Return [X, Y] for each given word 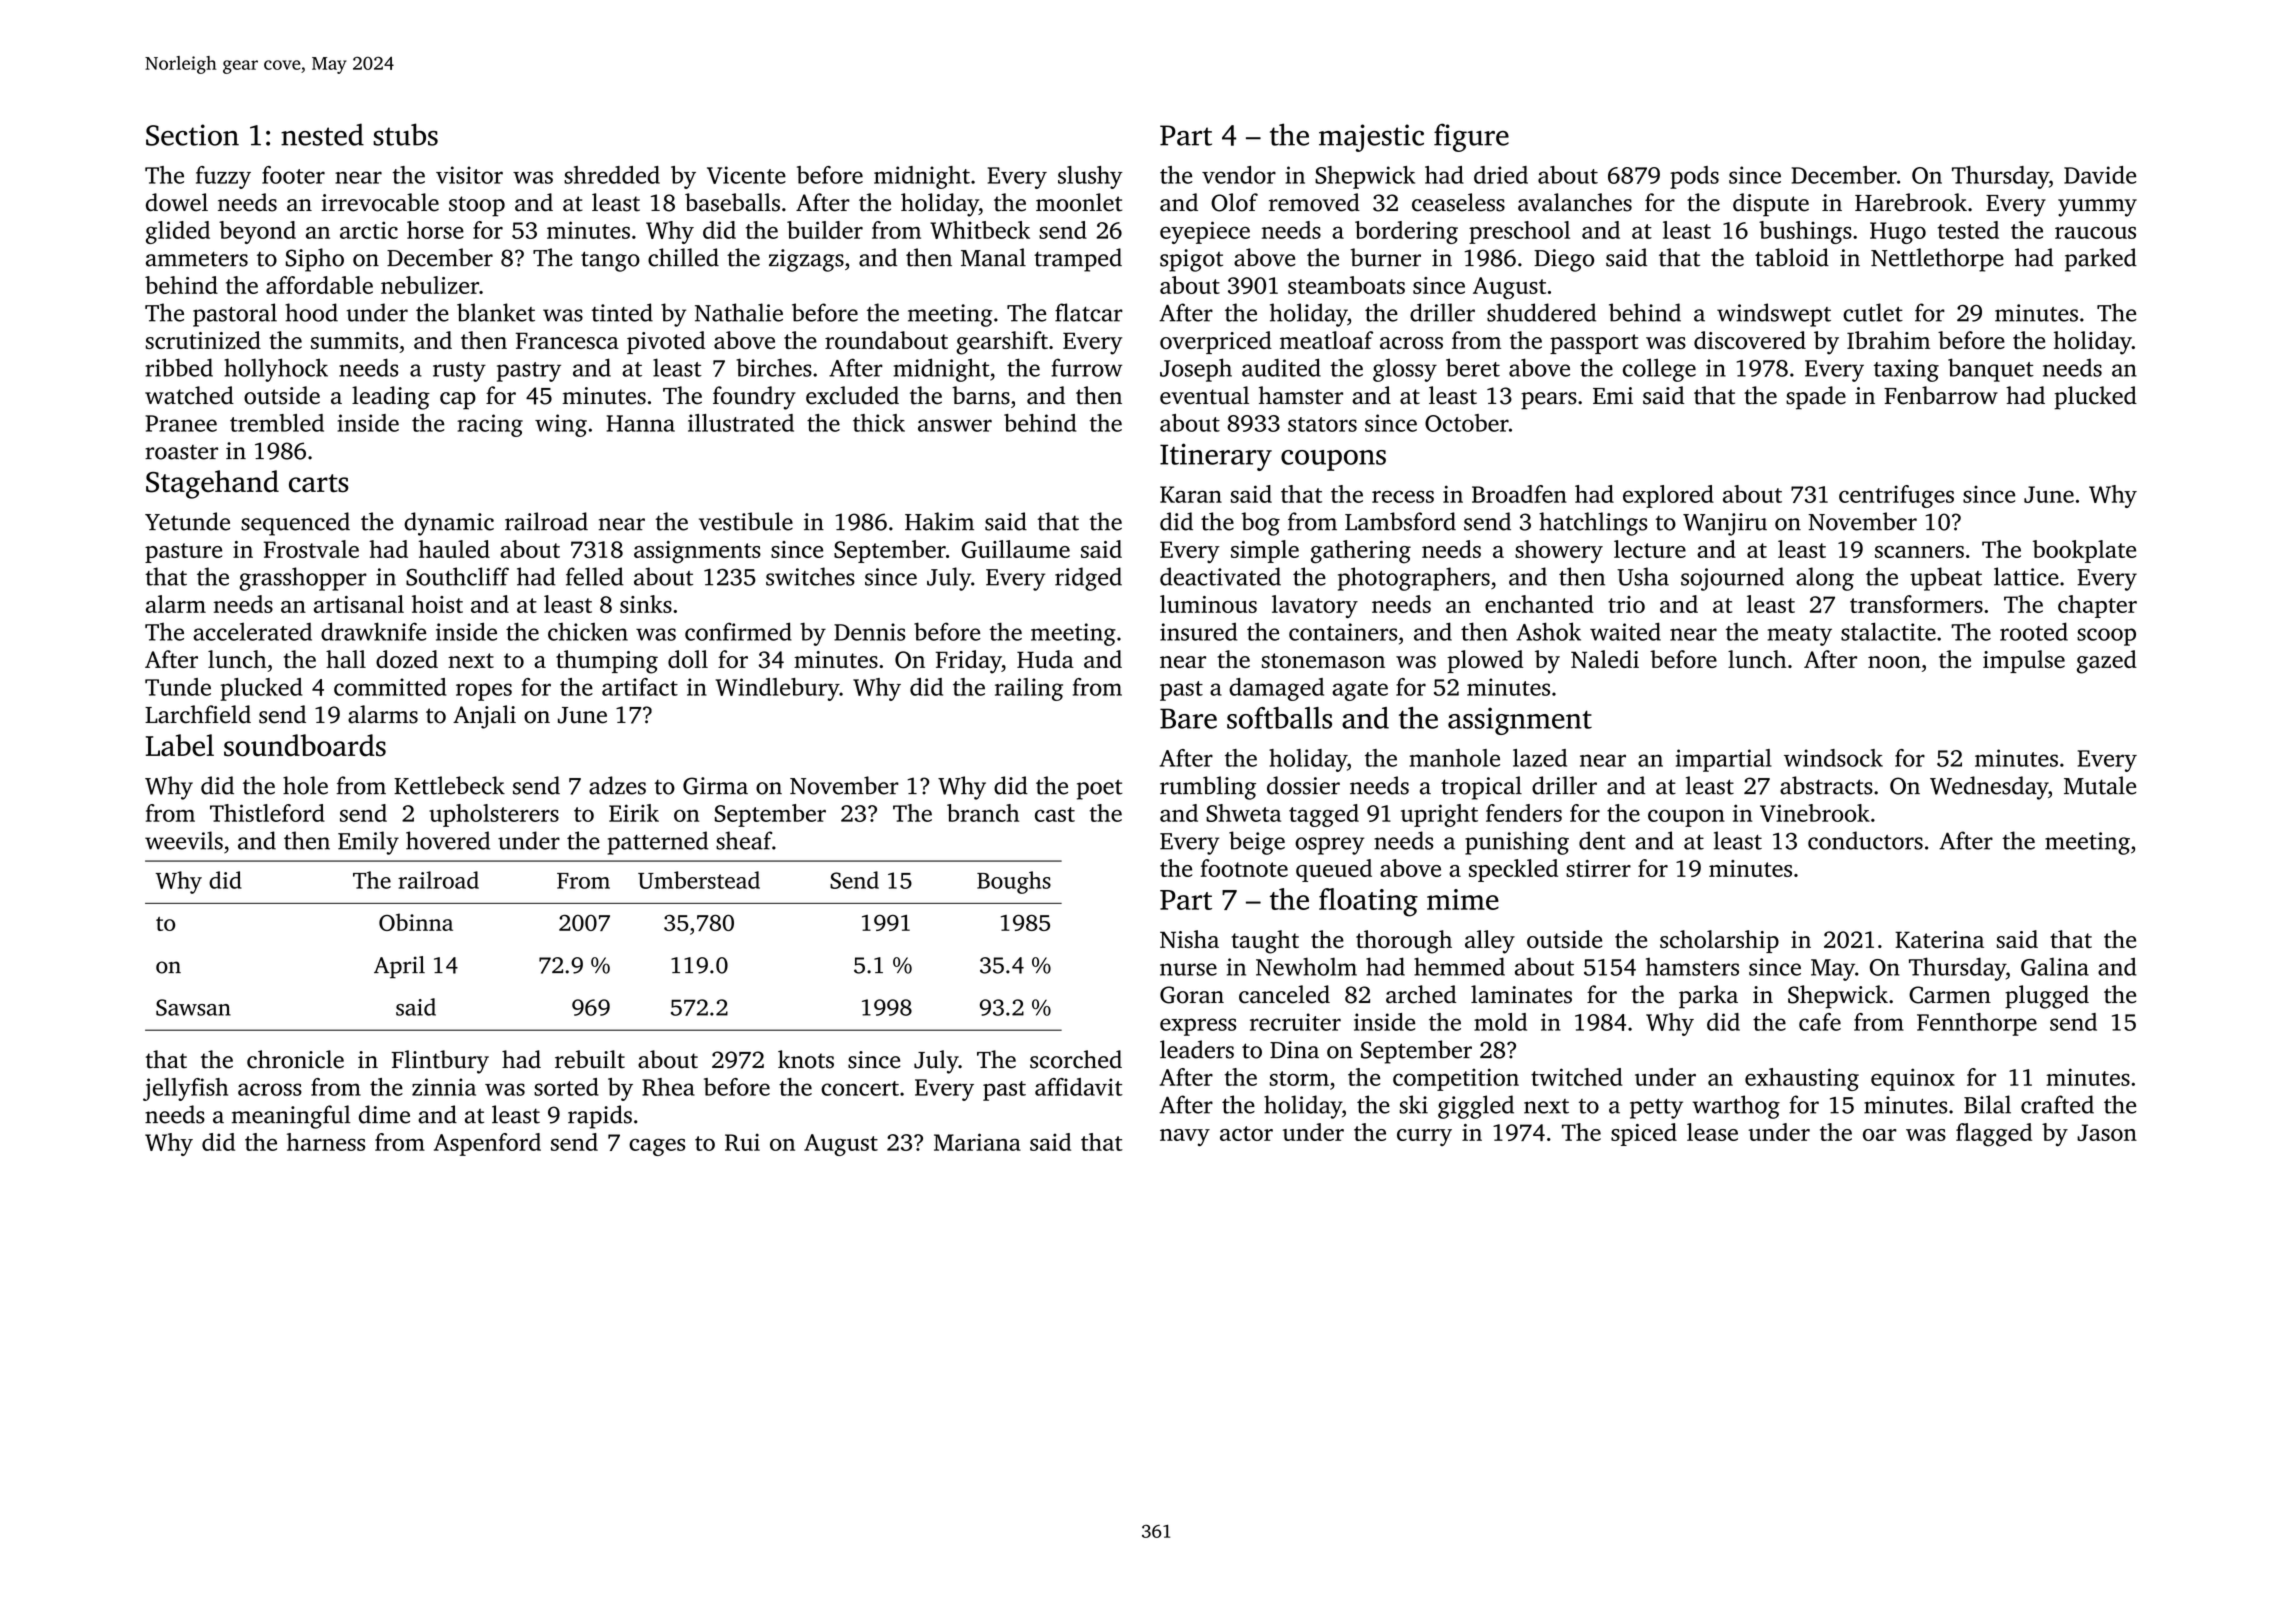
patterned [658, 843]
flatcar [1089, 312]
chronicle [295, 1059]
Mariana [977, 1142]
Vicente [746, 175]
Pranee [181, 423]
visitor [469, 175]
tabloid [1792, 257]
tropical [1481, 788]
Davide [2100, 175]
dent [1602, 840]
